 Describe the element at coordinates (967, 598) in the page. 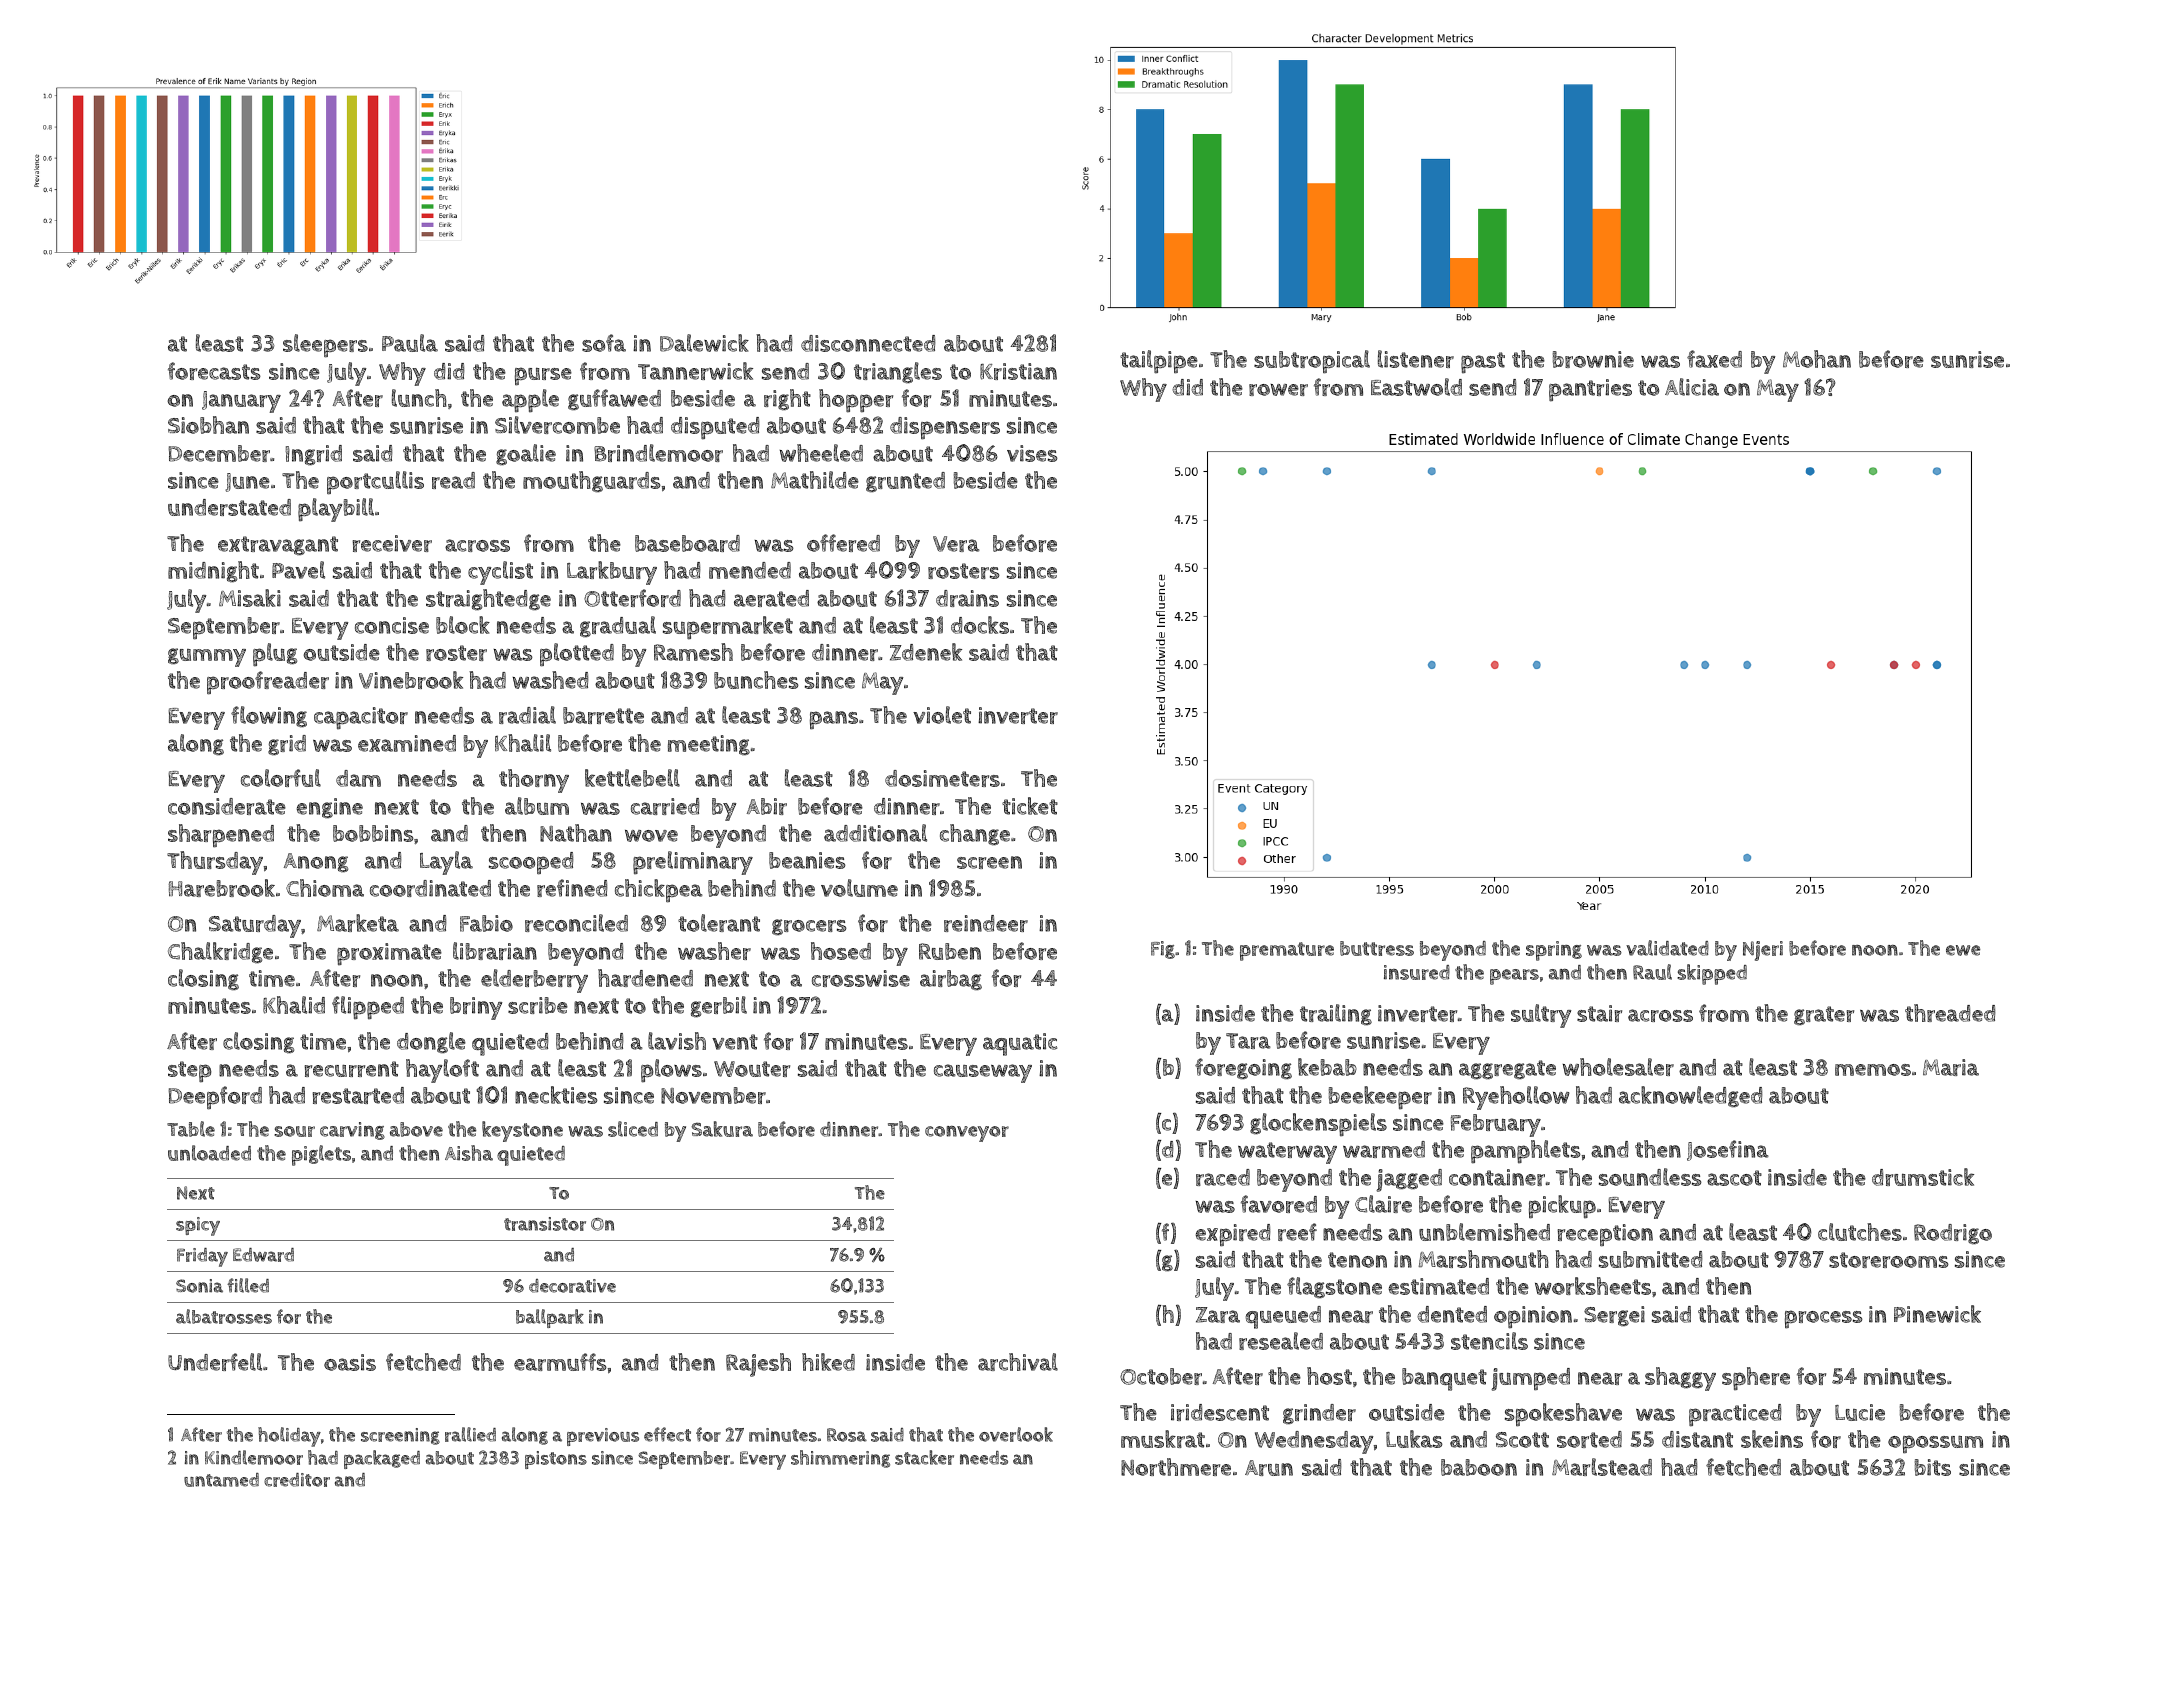

I see `drains` at that location.
